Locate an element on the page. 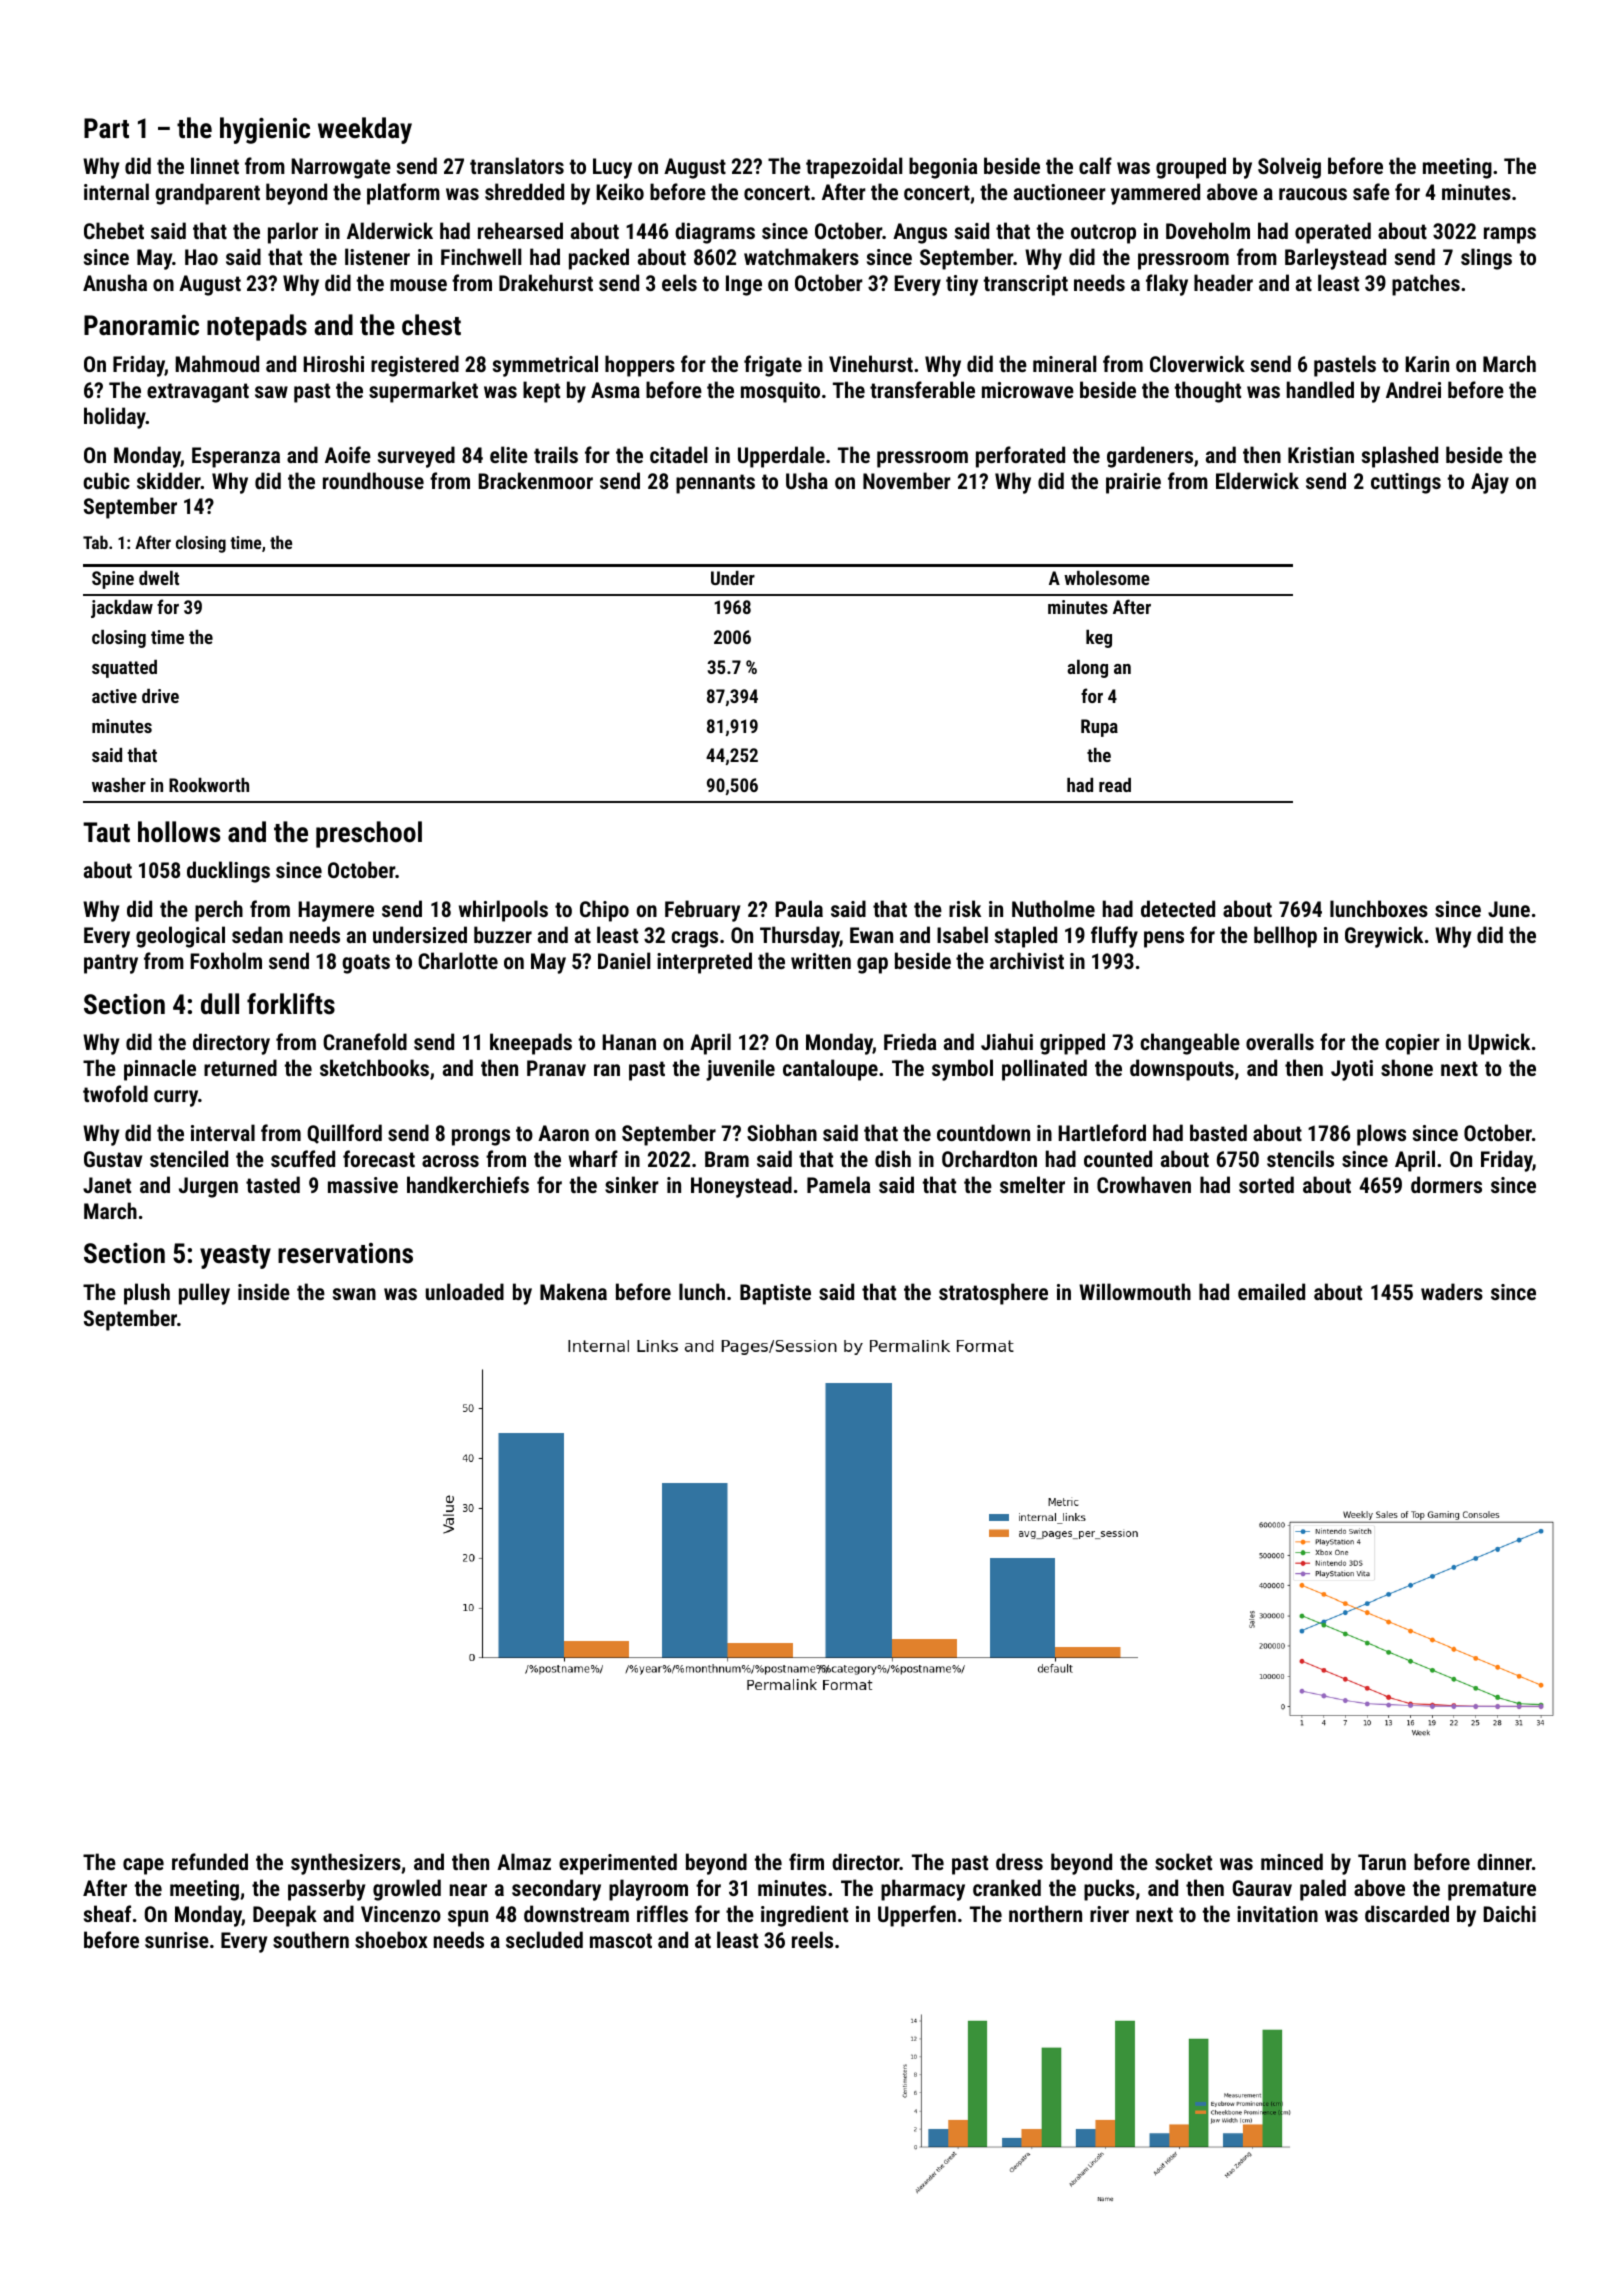 This image has width=1620, height=2292. Chipo is located at coordinates (604, 911).
